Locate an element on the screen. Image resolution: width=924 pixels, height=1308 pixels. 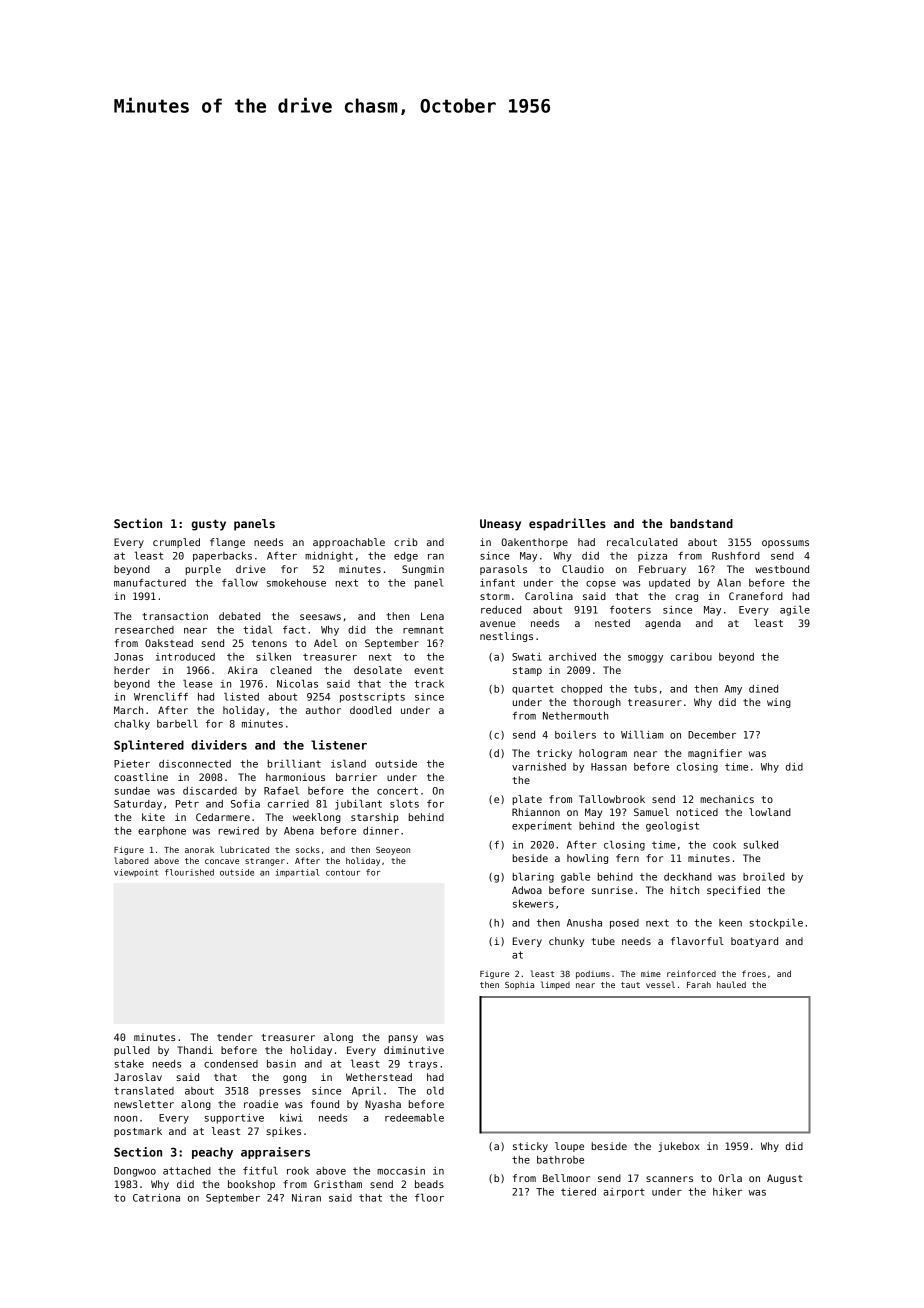
hauled is located at coordinates (731, 984).
